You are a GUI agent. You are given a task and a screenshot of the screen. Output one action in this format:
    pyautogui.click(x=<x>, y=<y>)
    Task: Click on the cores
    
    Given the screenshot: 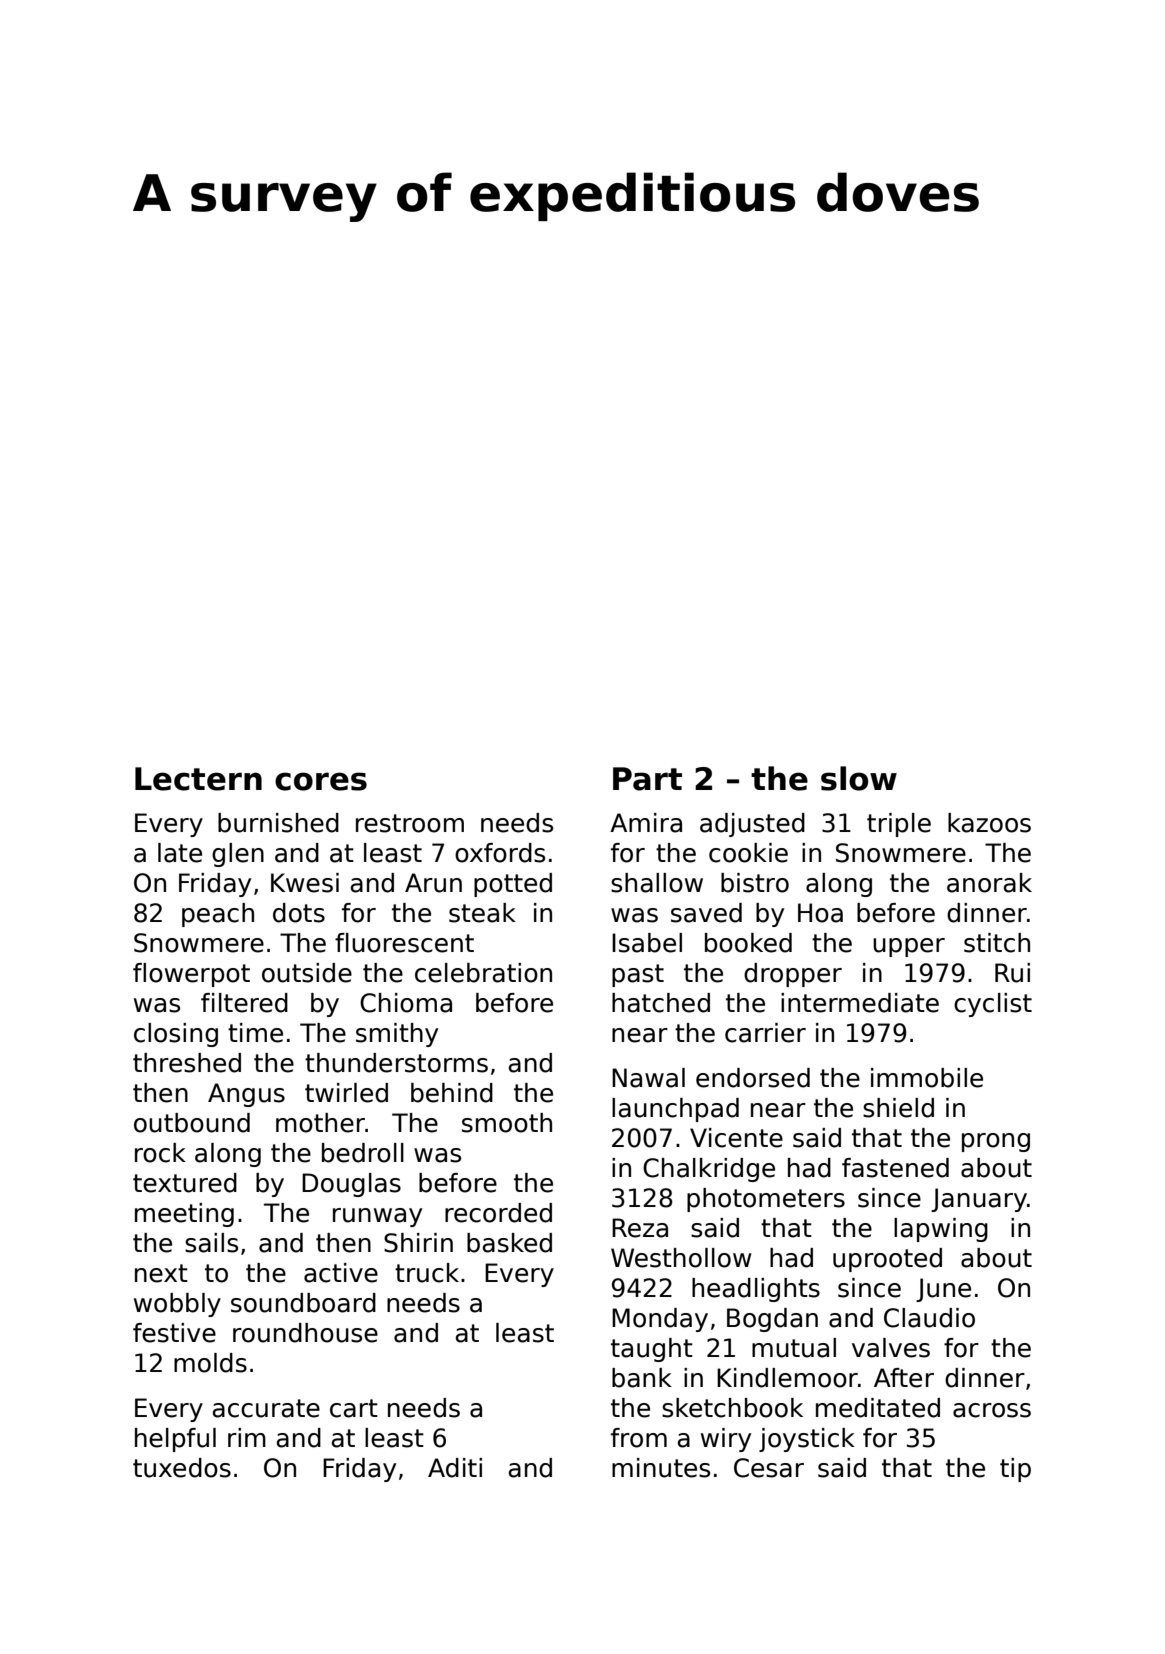 What is the action you would take?
    pyautogui.click(x=321, y=781)
